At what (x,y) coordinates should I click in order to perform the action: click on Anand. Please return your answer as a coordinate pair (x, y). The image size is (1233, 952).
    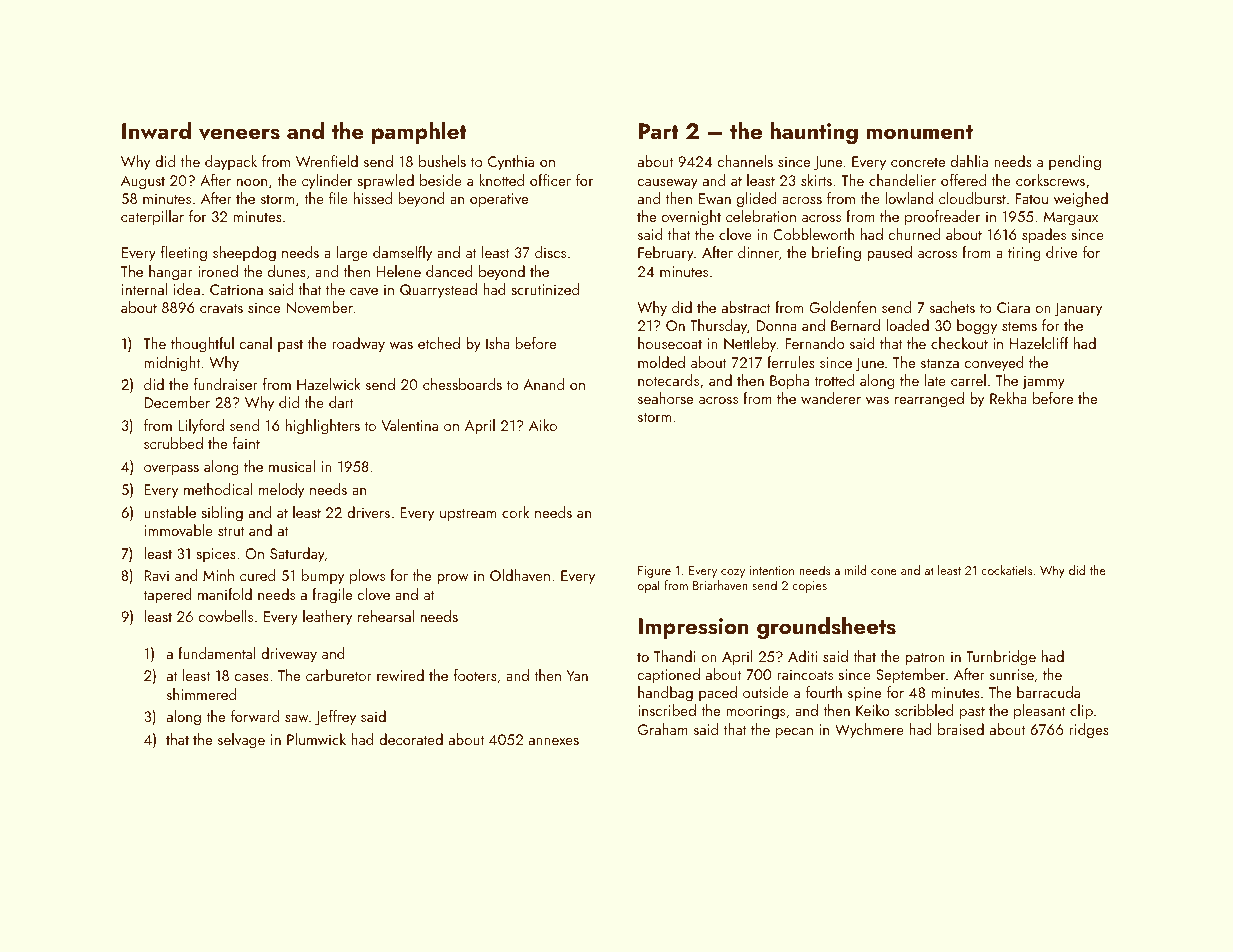
    Looking at the image, I should click on (543, 384).
